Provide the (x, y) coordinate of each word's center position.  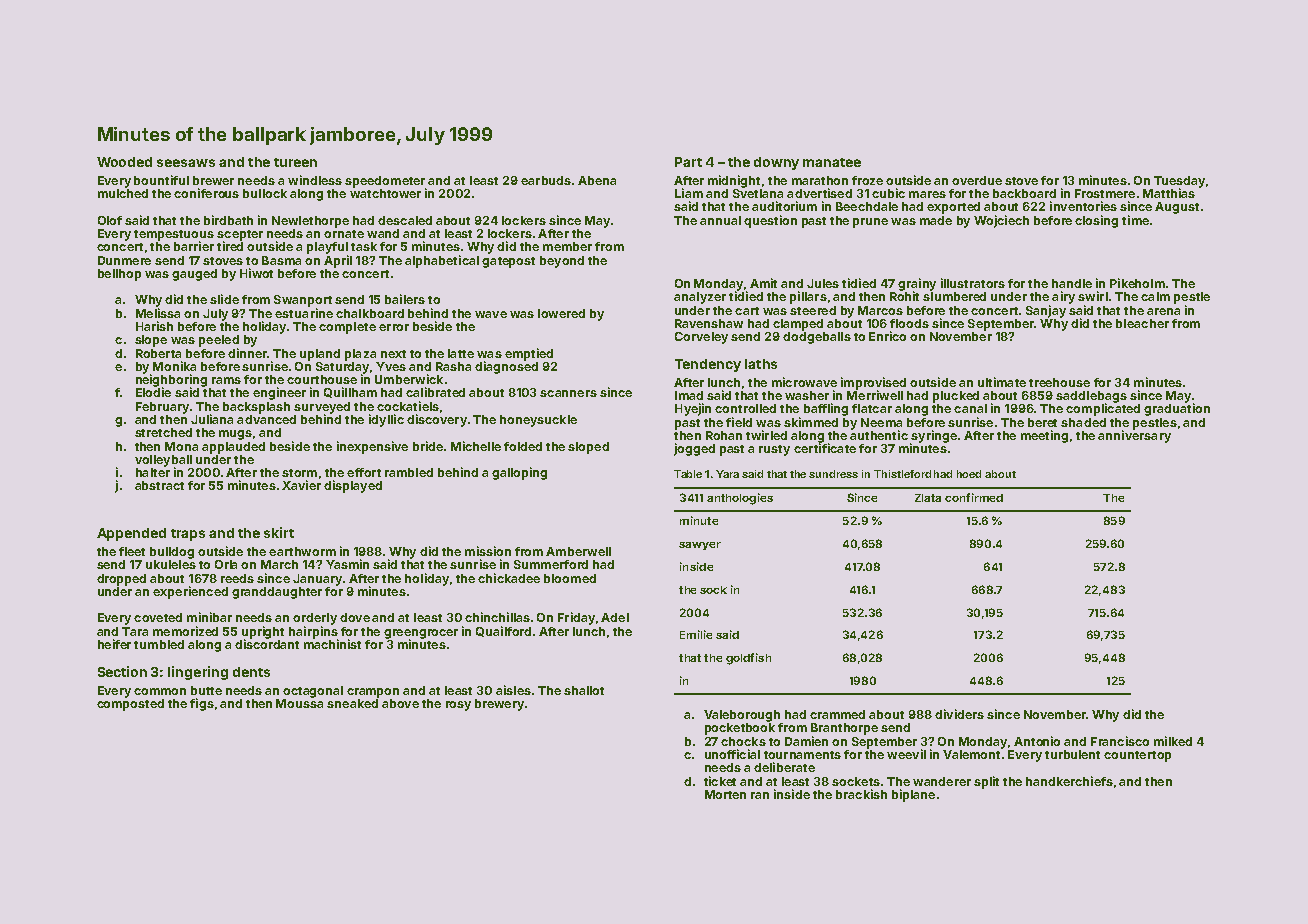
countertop (1137, 756)
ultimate (1002, 382)
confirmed (974, 497)
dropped (121, 580)
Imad (689, 395)
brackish (861, 794)
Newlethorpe (310, 222)
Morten (725, 794)
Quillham (350, 392)
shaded (1083, 422)
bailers (405, 299)
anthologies (740, 499)
